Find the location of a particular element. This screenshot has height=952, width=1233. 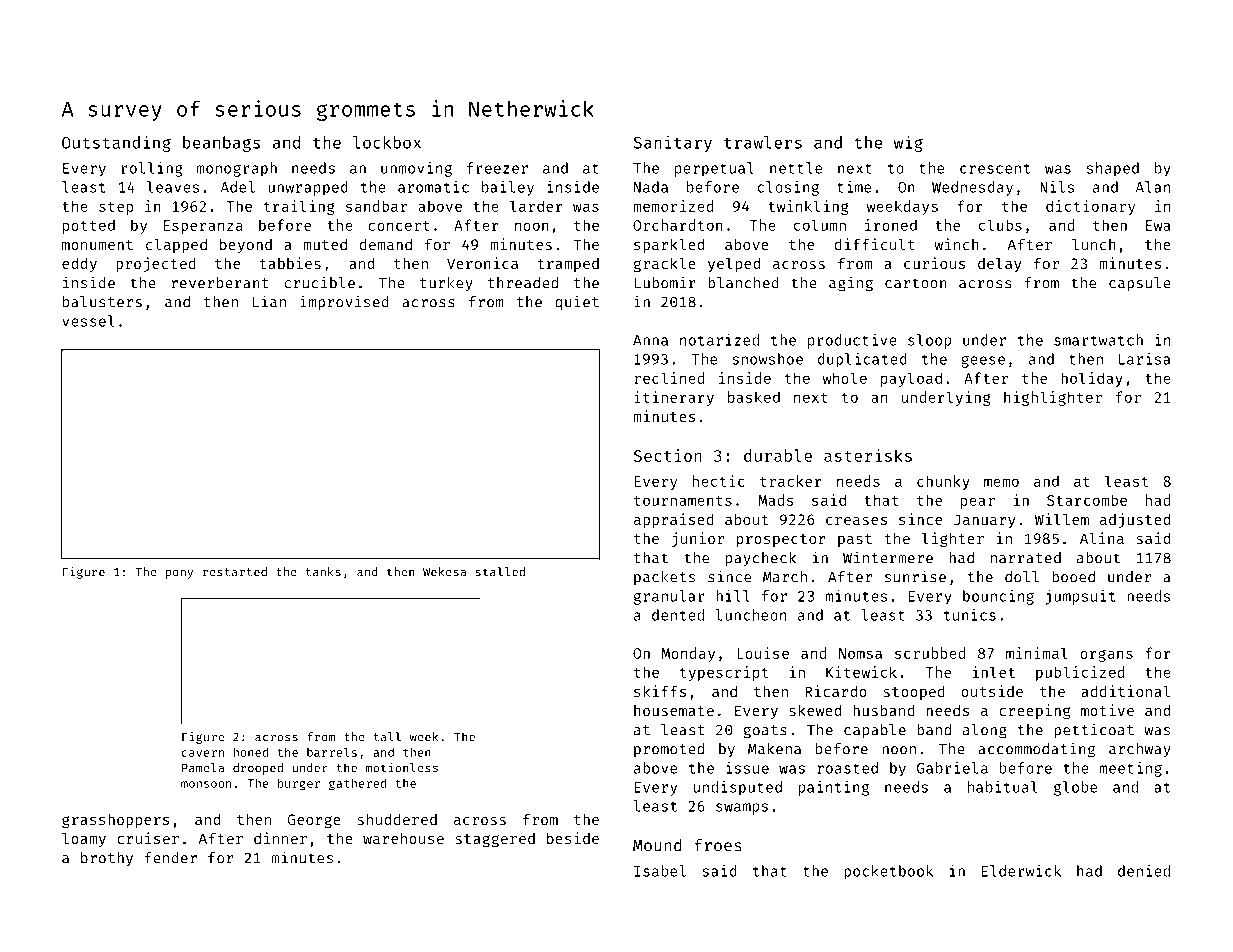

pony is located at coordinates (179, 574).
